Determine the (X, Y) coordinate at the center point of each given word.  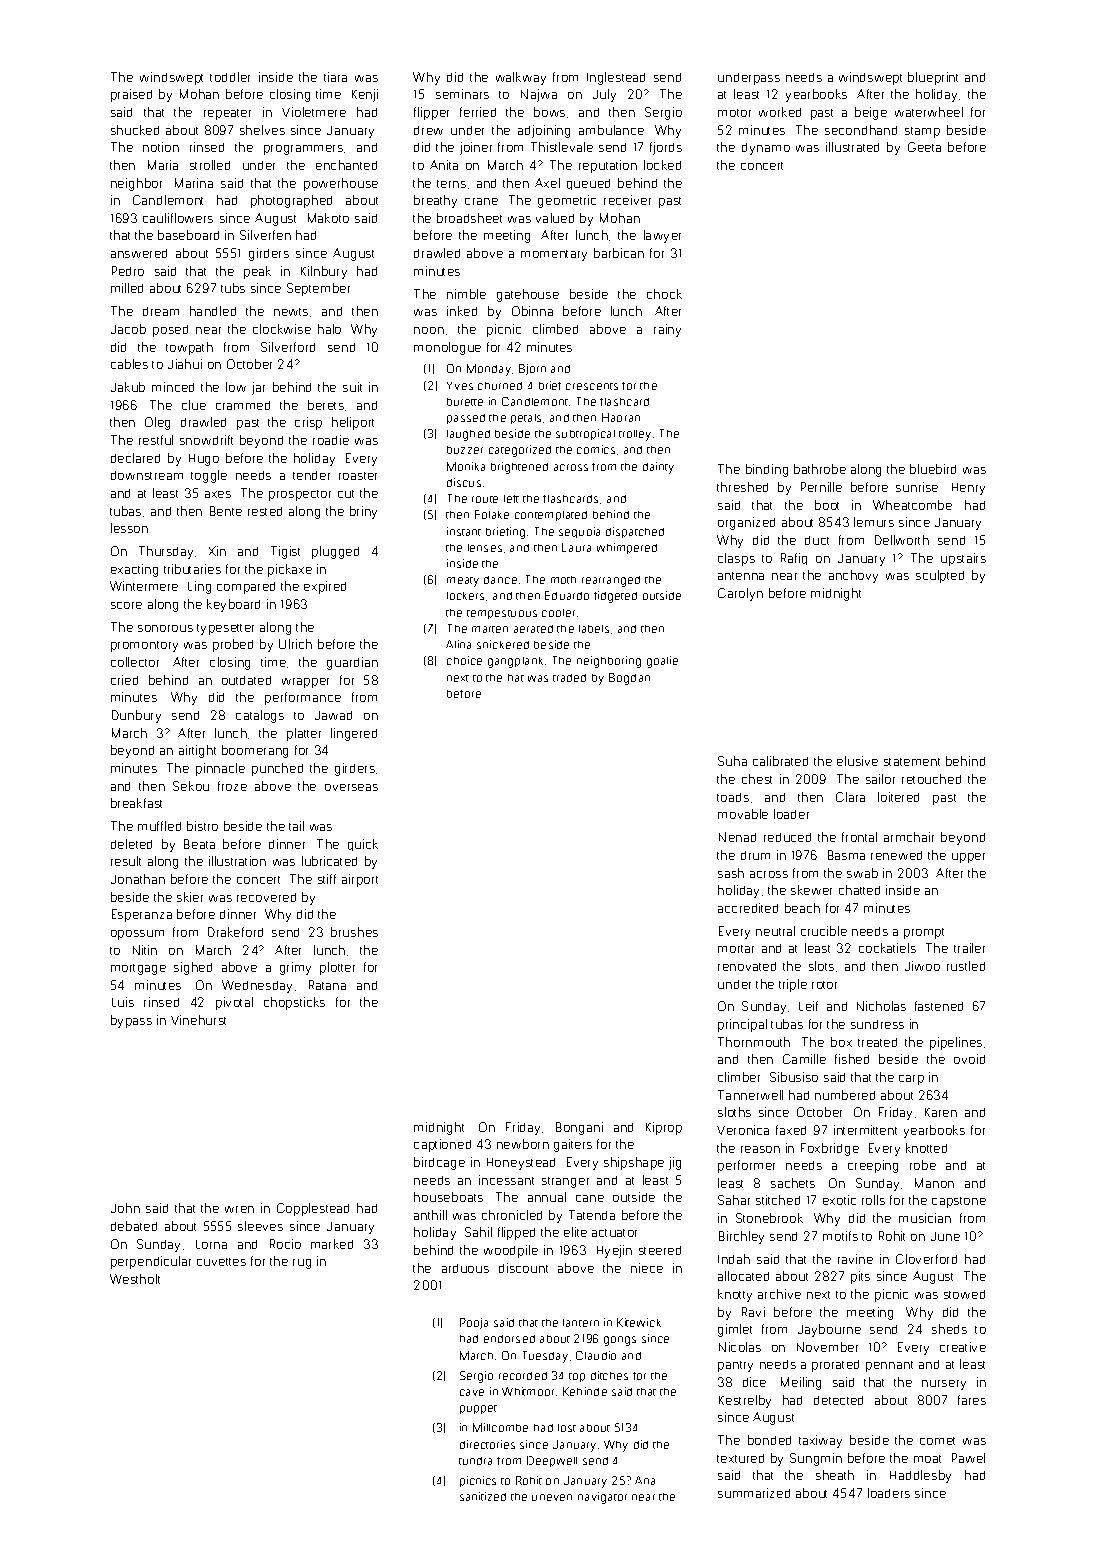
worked (780, 112)
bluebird (933, 469)
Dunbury (136, 716)
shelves (262, 130)
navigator (602, 1498)
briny (363, 512)
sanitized (483, 1496)
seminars (462, 94)
